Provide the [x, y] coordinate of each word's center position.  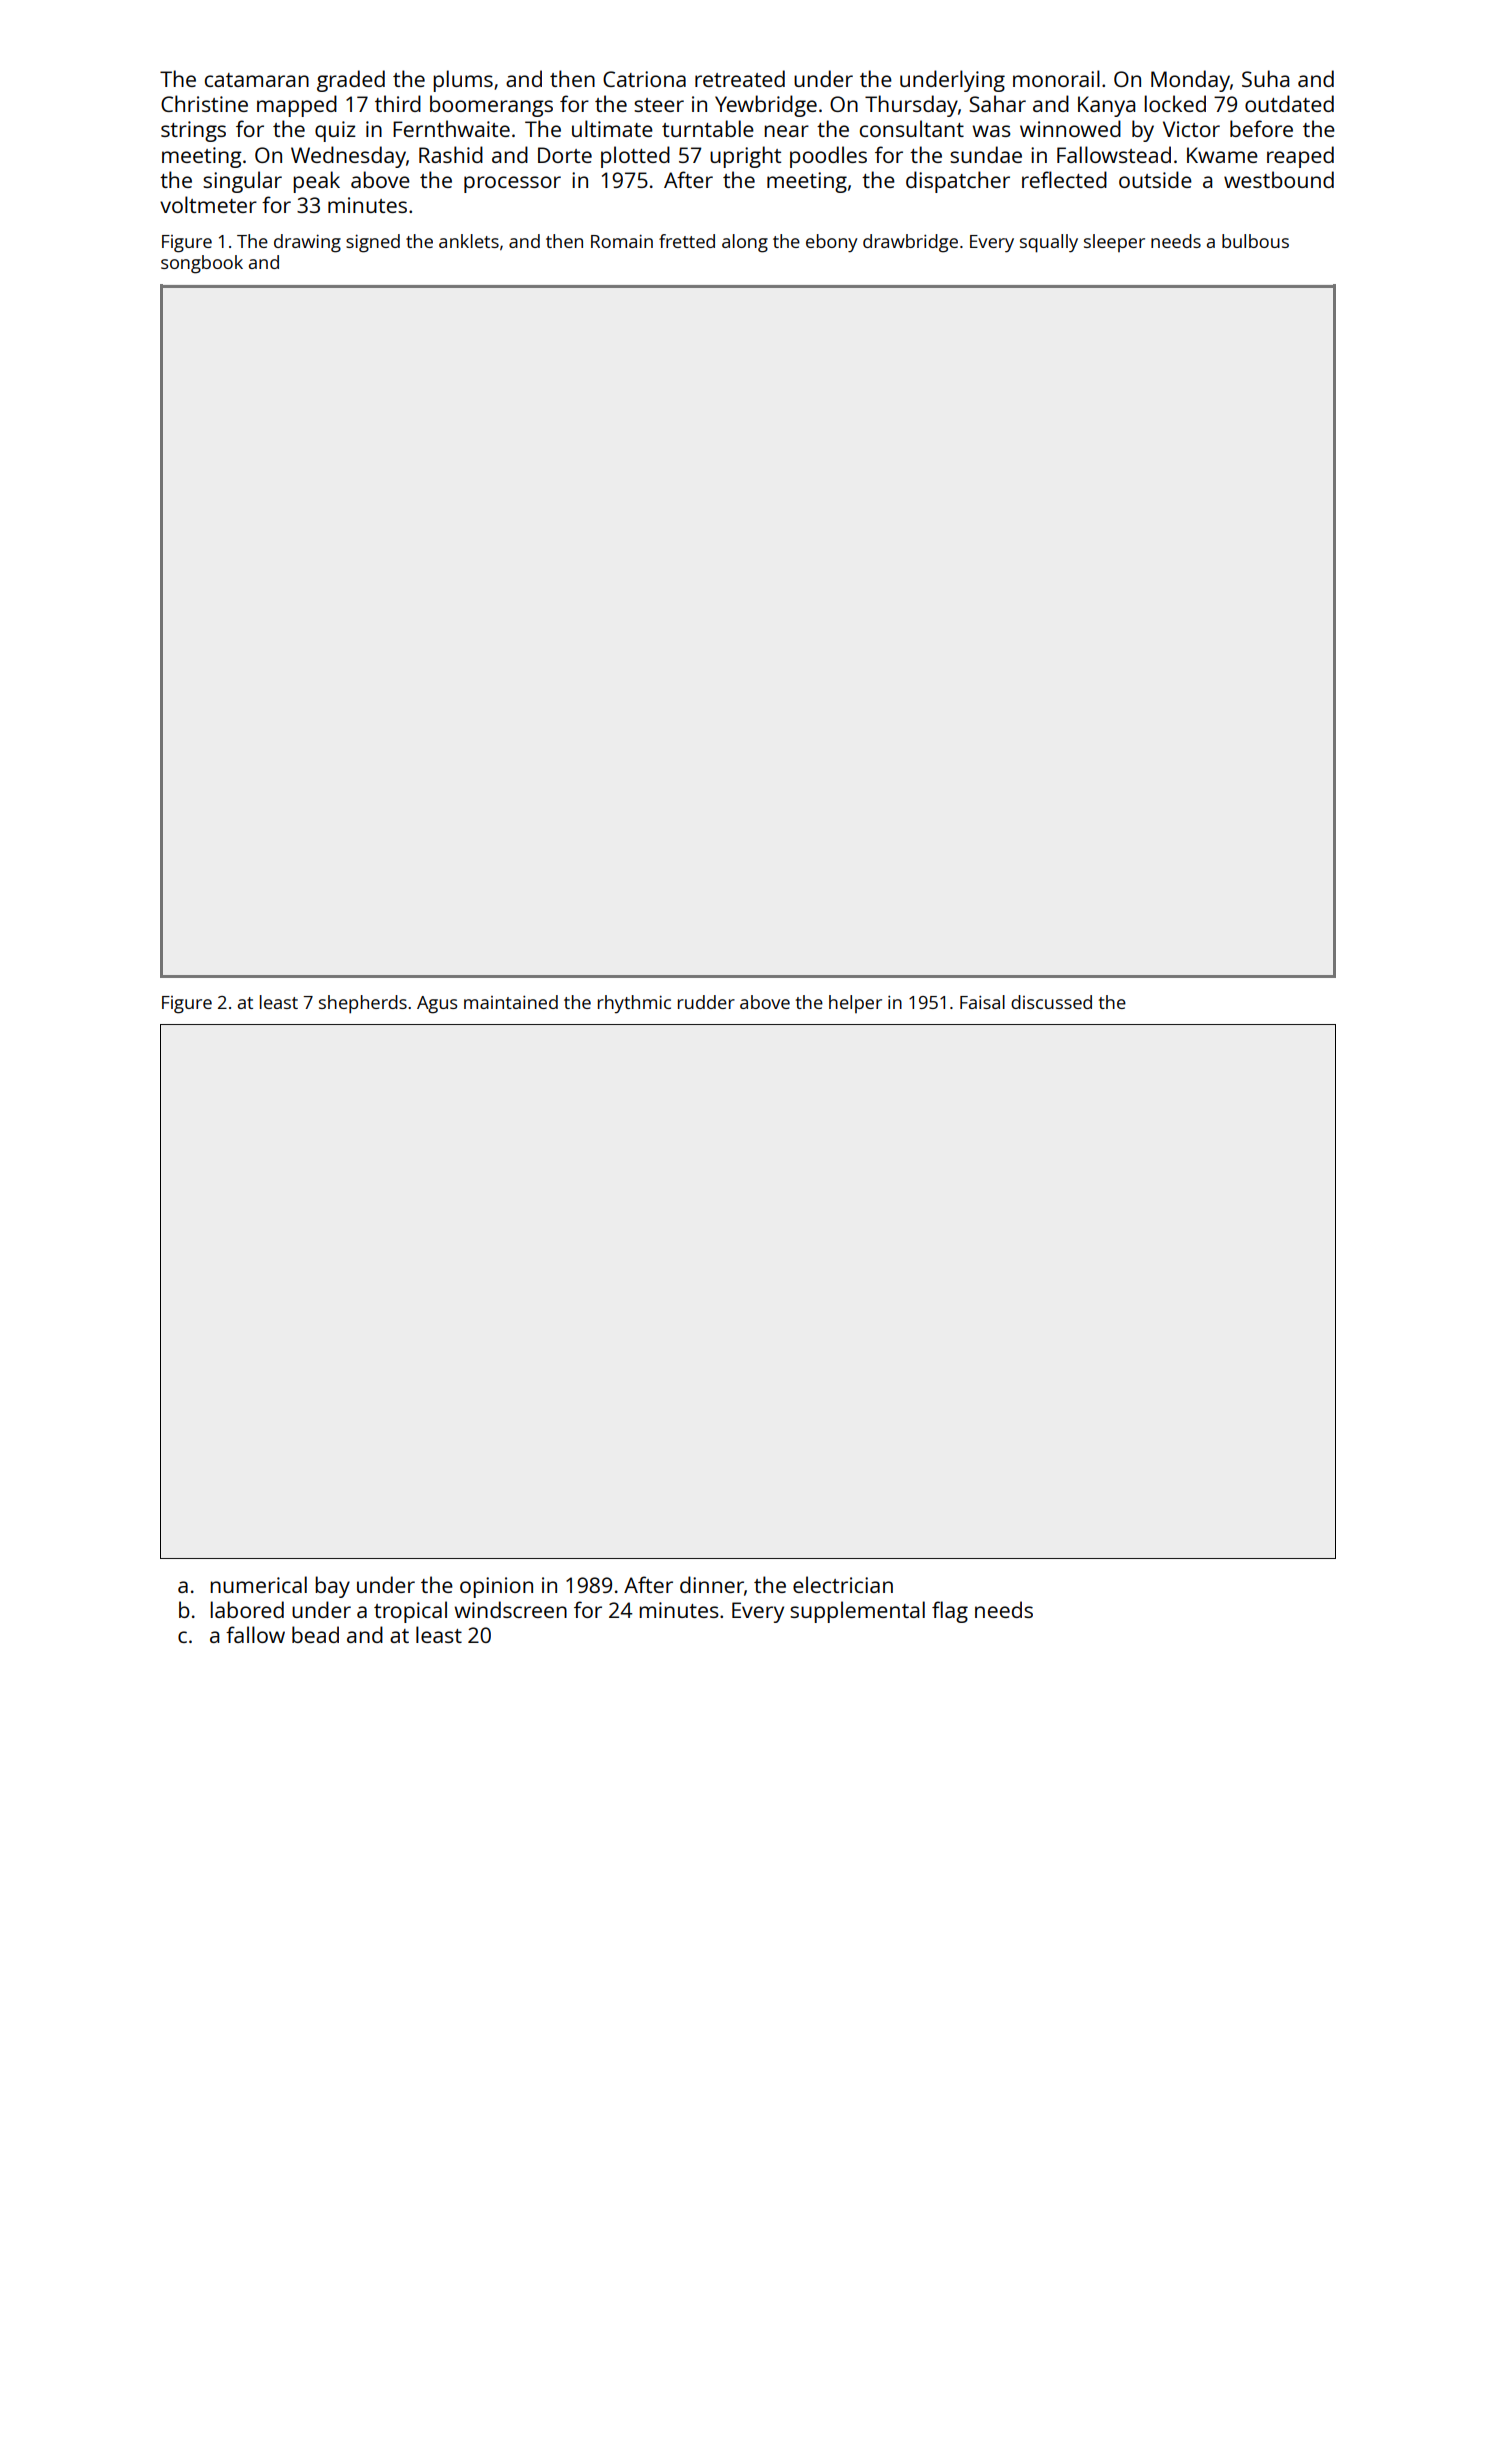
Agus [437, 1005]
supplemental [857, 1612]
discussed [1051, 1002]
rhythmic [634, 1004]
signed [373, 243]
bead [315, 1634]
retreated [740, 78]
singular [242, 182]
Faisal [982, 1002]
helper [855, 1004]
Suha [1265, 78]
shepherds [363, 1004]
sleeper [1114, 243]
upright [745, 157]
